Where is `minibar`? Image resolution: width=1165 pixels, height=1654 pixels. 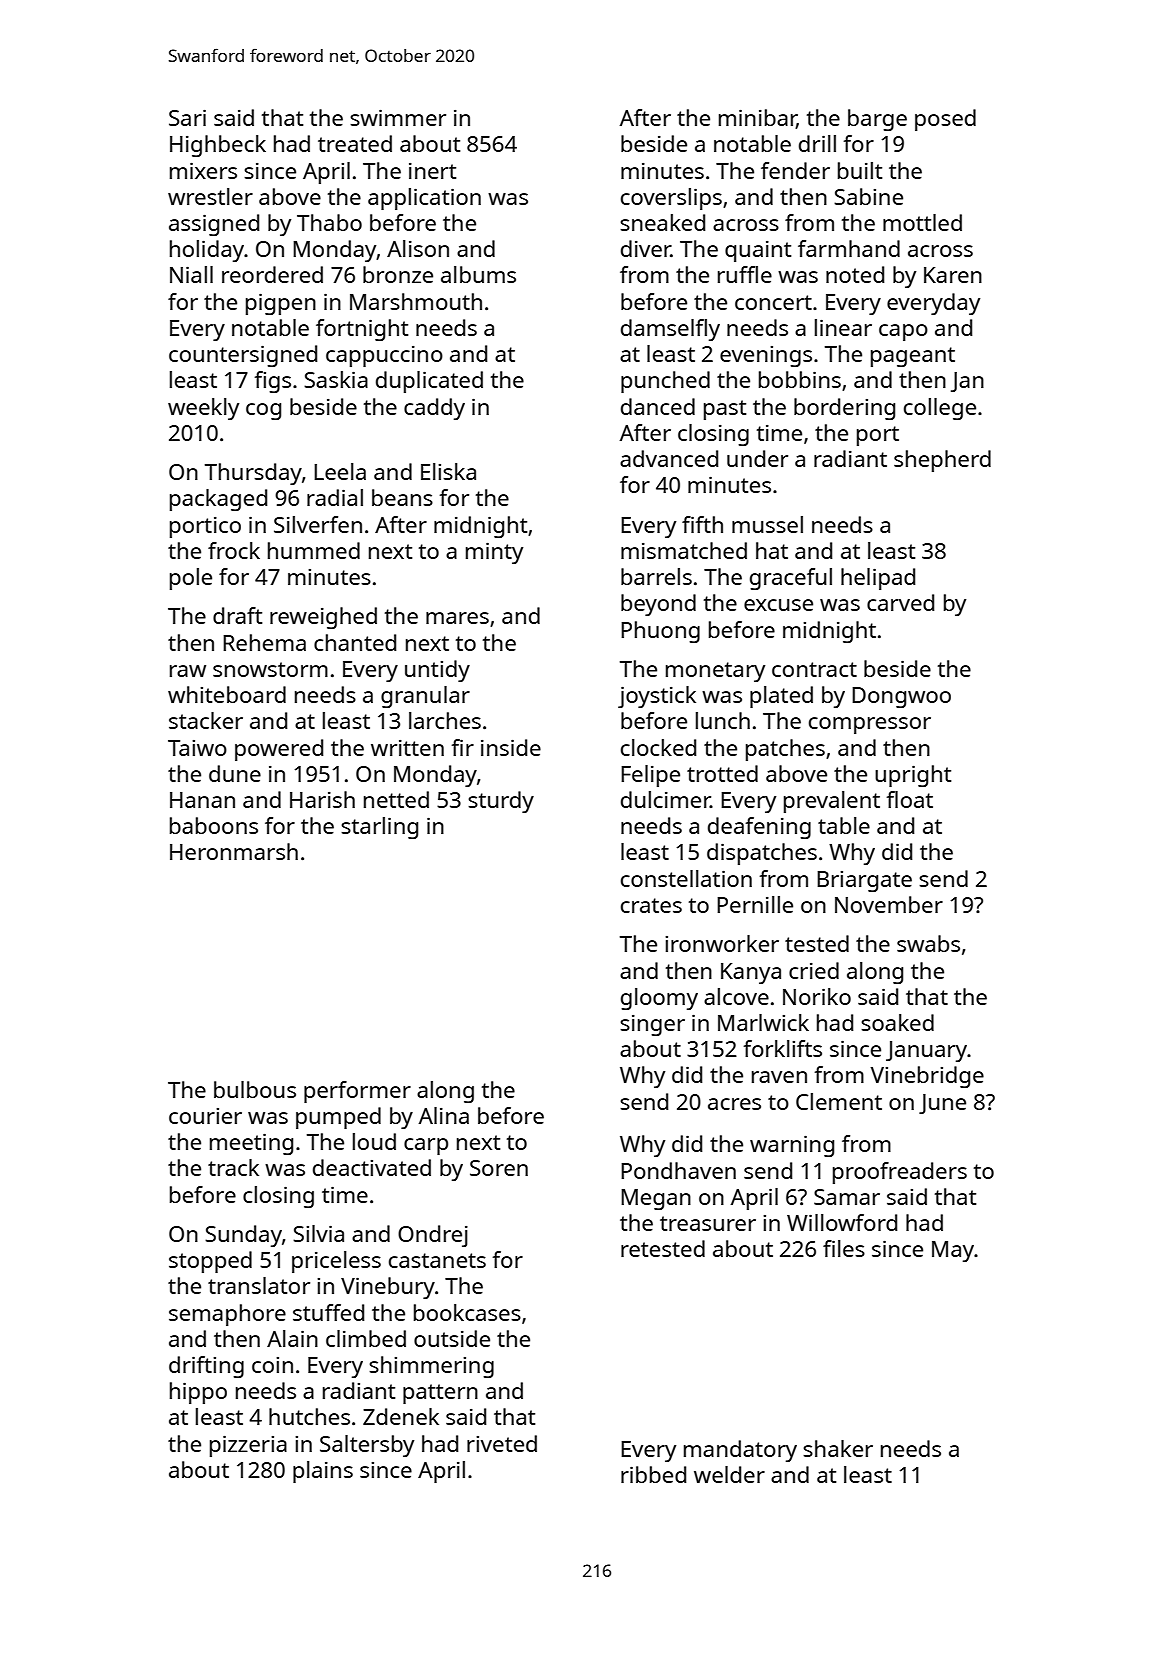
minibar is located at coordinates (758, 119).
